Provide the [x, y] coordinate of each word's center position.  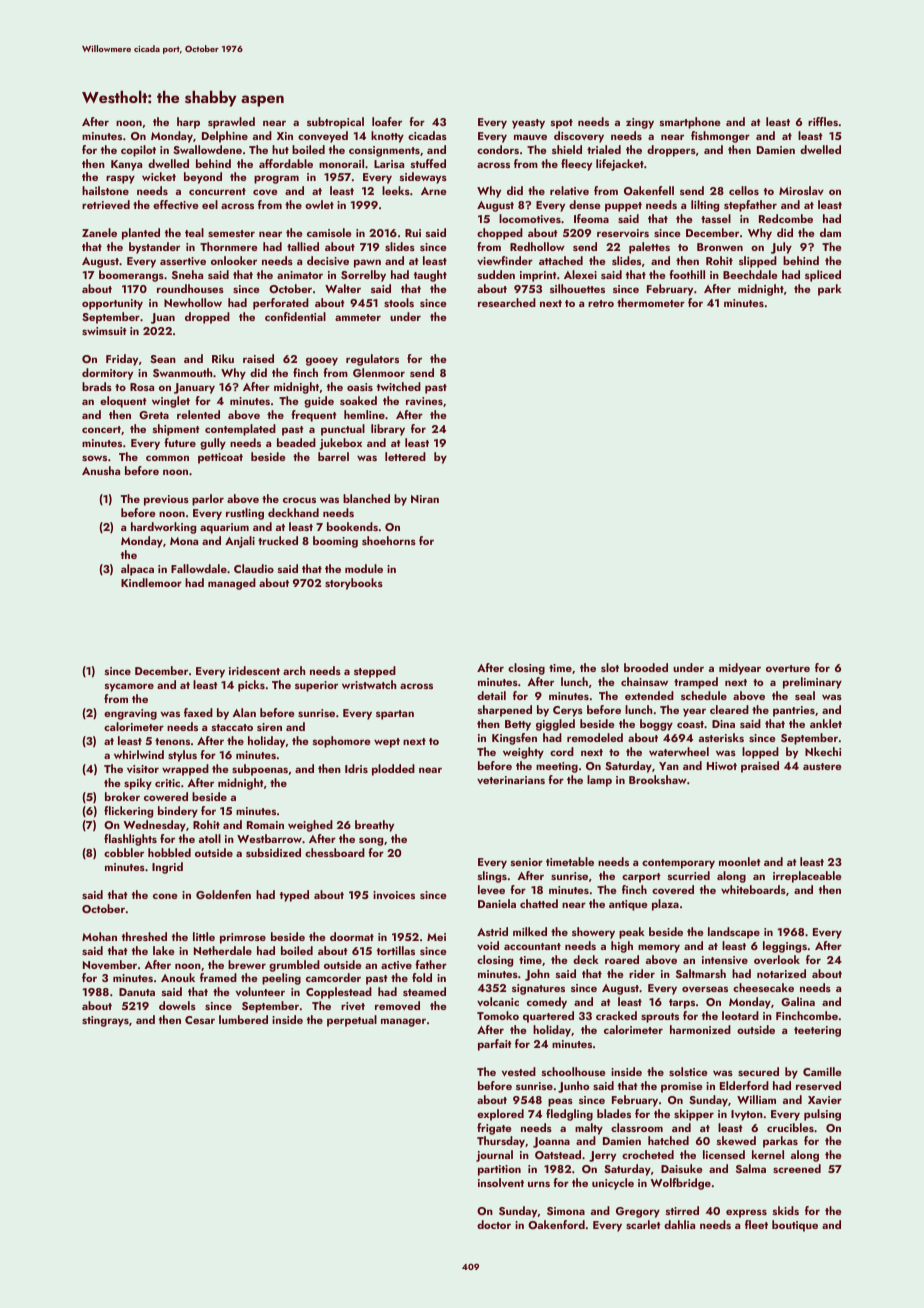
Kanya [126, 165]
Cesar [200, 1020]
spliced [823, 276]
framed [218, 977]
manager [403, 1022]
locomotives [530, 218]
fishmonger [720, 137]
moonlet [740, 861]
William [756, 1099]
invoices [394, 895]
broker [122, 796]
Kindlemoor [151, 582]
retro [601, 303]
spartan [395, 715]
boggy [656, 725]
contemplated [240, 430]
